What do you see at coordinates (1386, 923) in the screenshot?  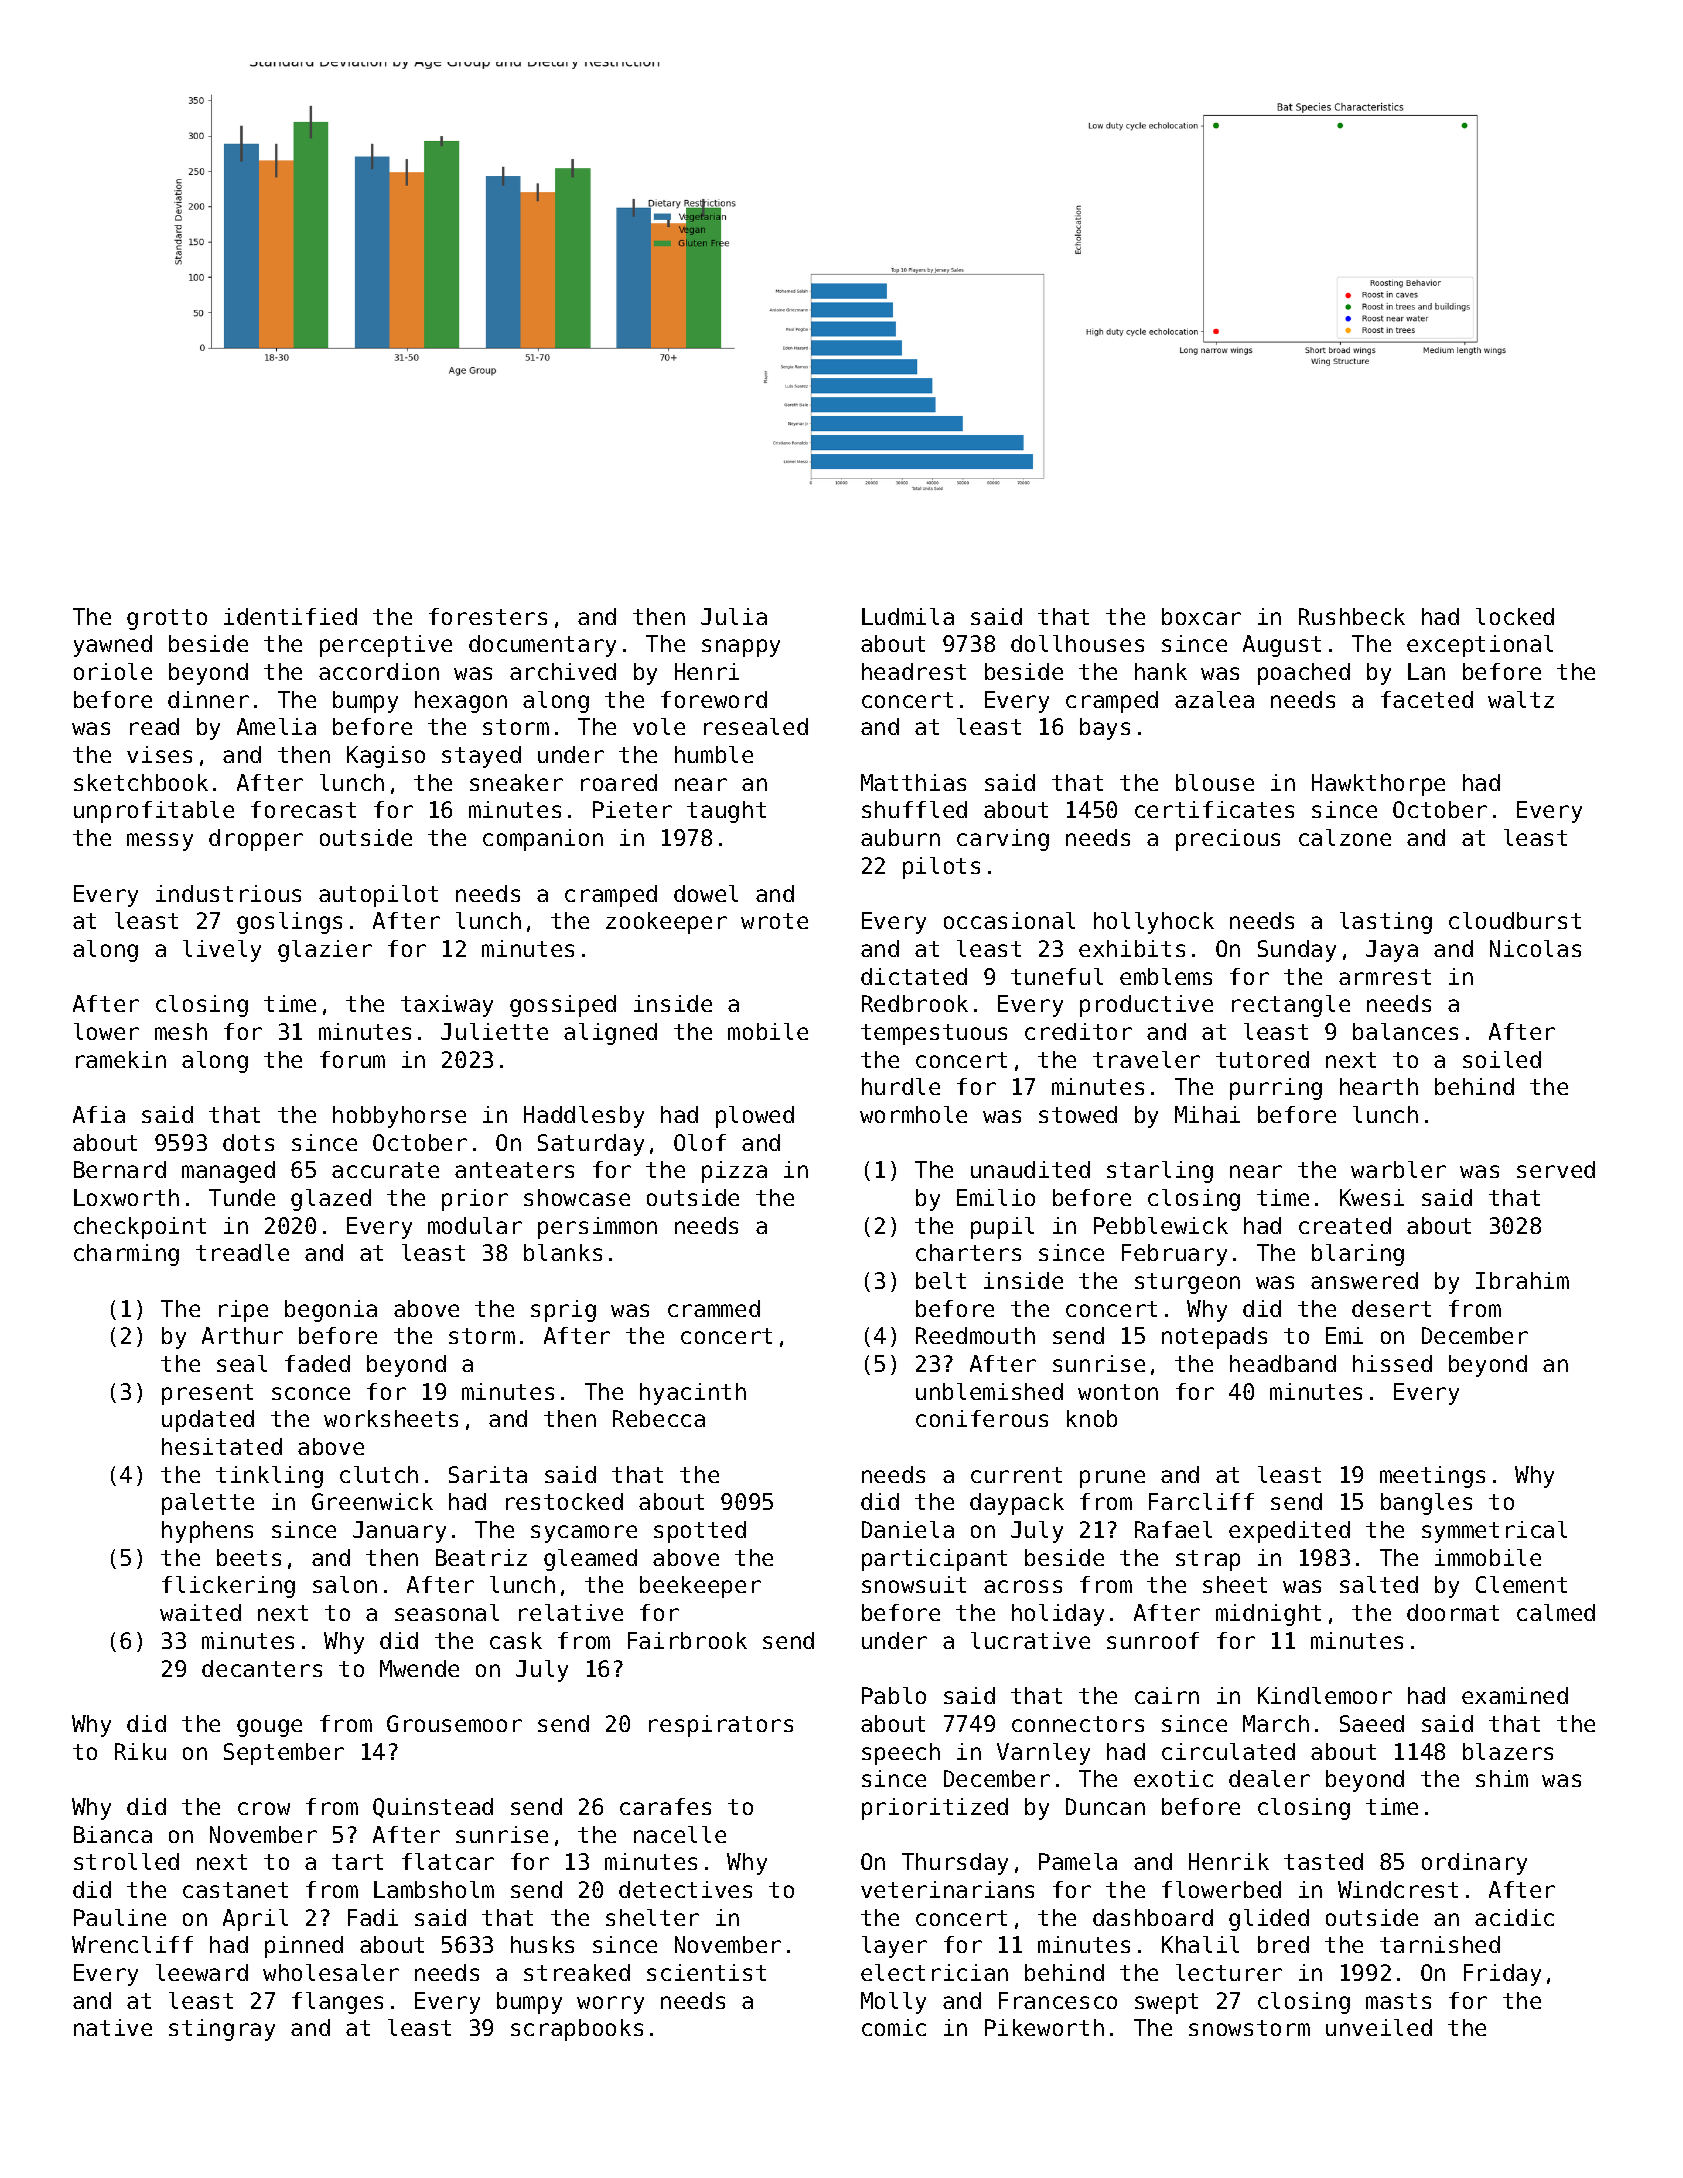 I see `lasting` at bounding box center [1386, 923].
